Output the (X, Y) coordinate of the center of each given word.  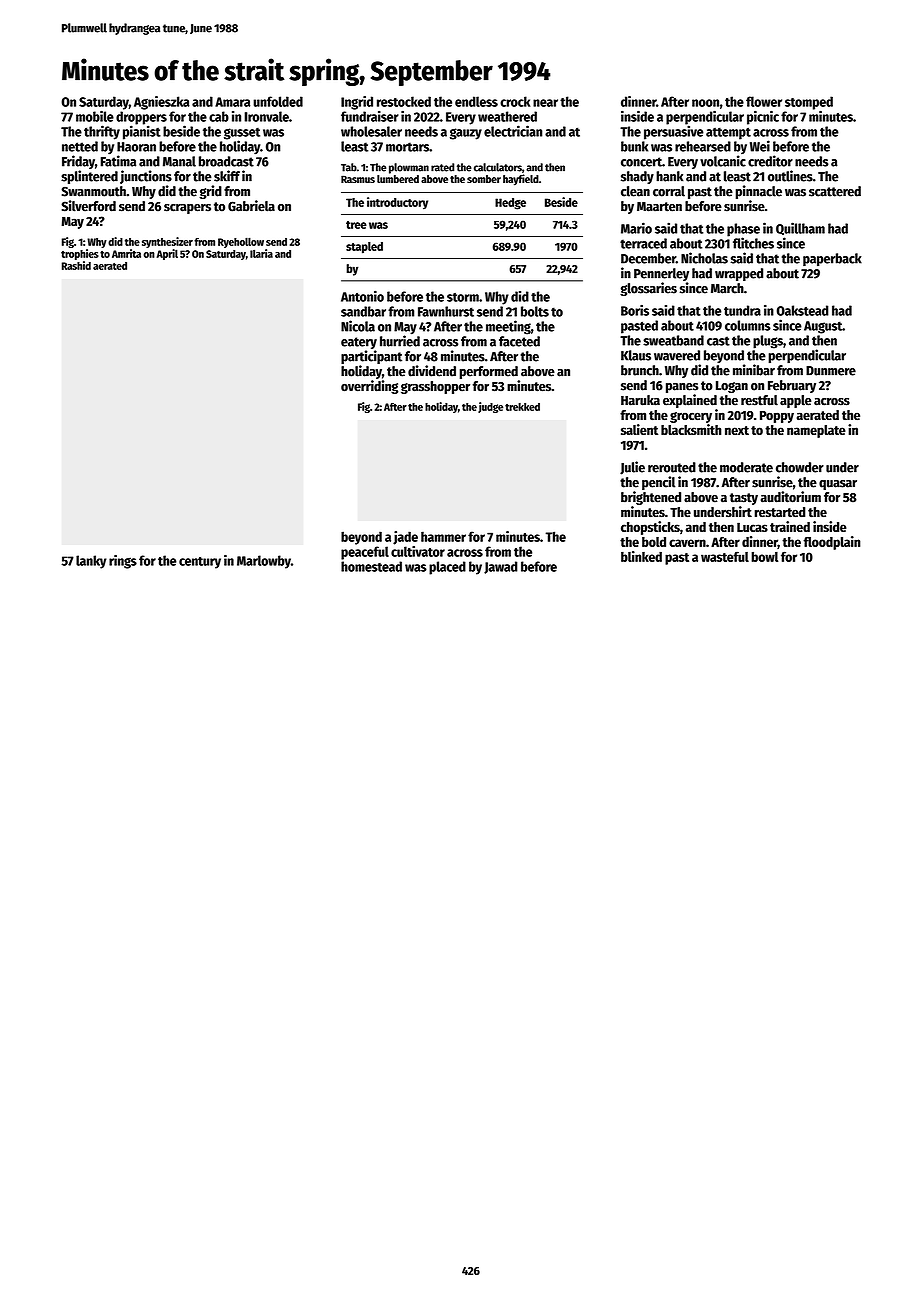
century (200, 563)
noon (706, 103)
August (823, 327)
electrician (513, 131)
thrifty (102, 132)
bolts (535, 311)
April (167, 254)
